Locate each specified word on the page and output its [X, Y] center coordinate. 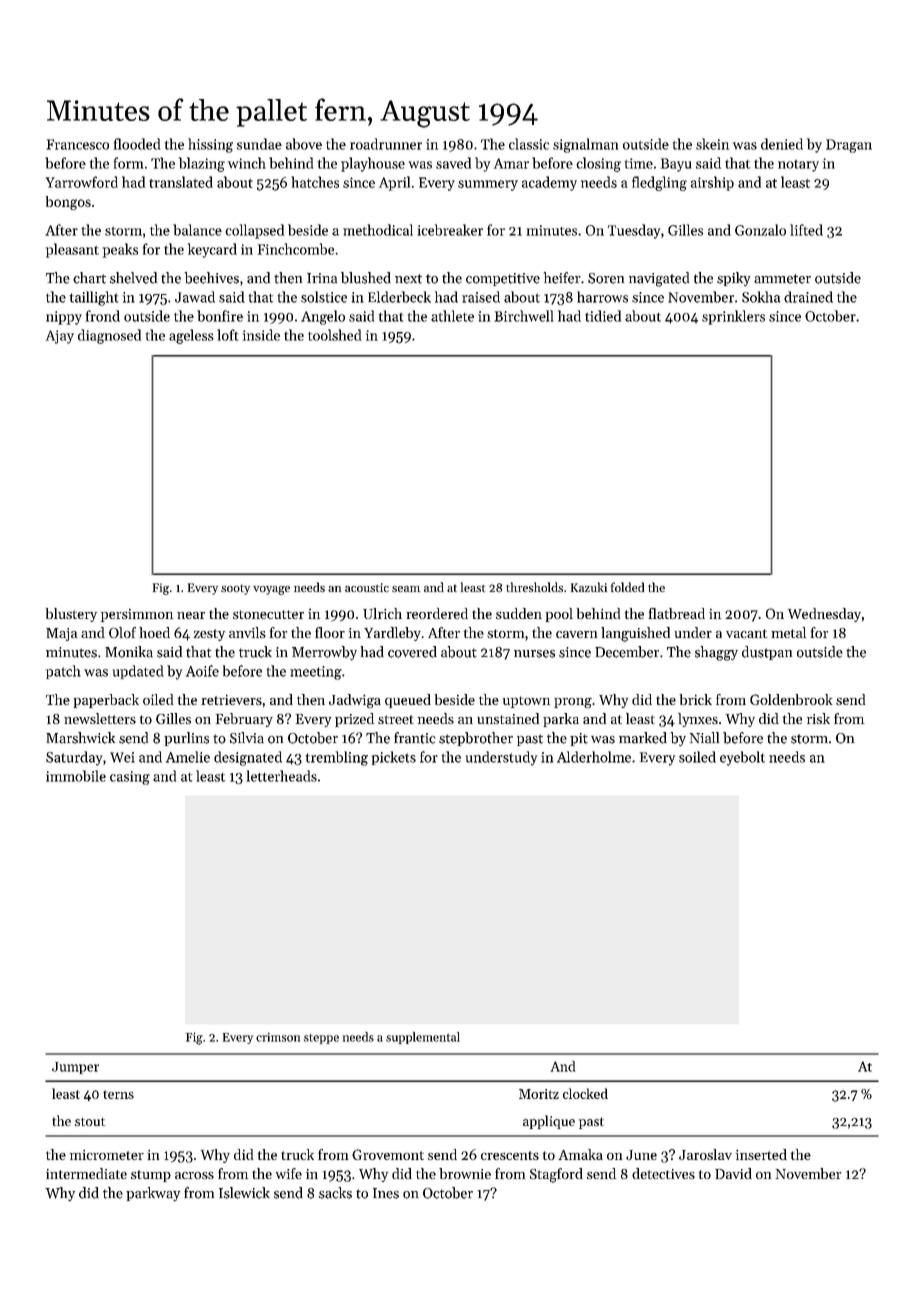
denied [782, 144]
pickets [394, 758]
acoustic [367, 587]
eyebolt [742, 758]
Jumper [75, 1068]
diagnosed [109, 336]
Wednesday [824, 615]
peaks [120, 250]
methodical [378, 230]
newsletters [100, 718]
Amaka [580, 1154]
